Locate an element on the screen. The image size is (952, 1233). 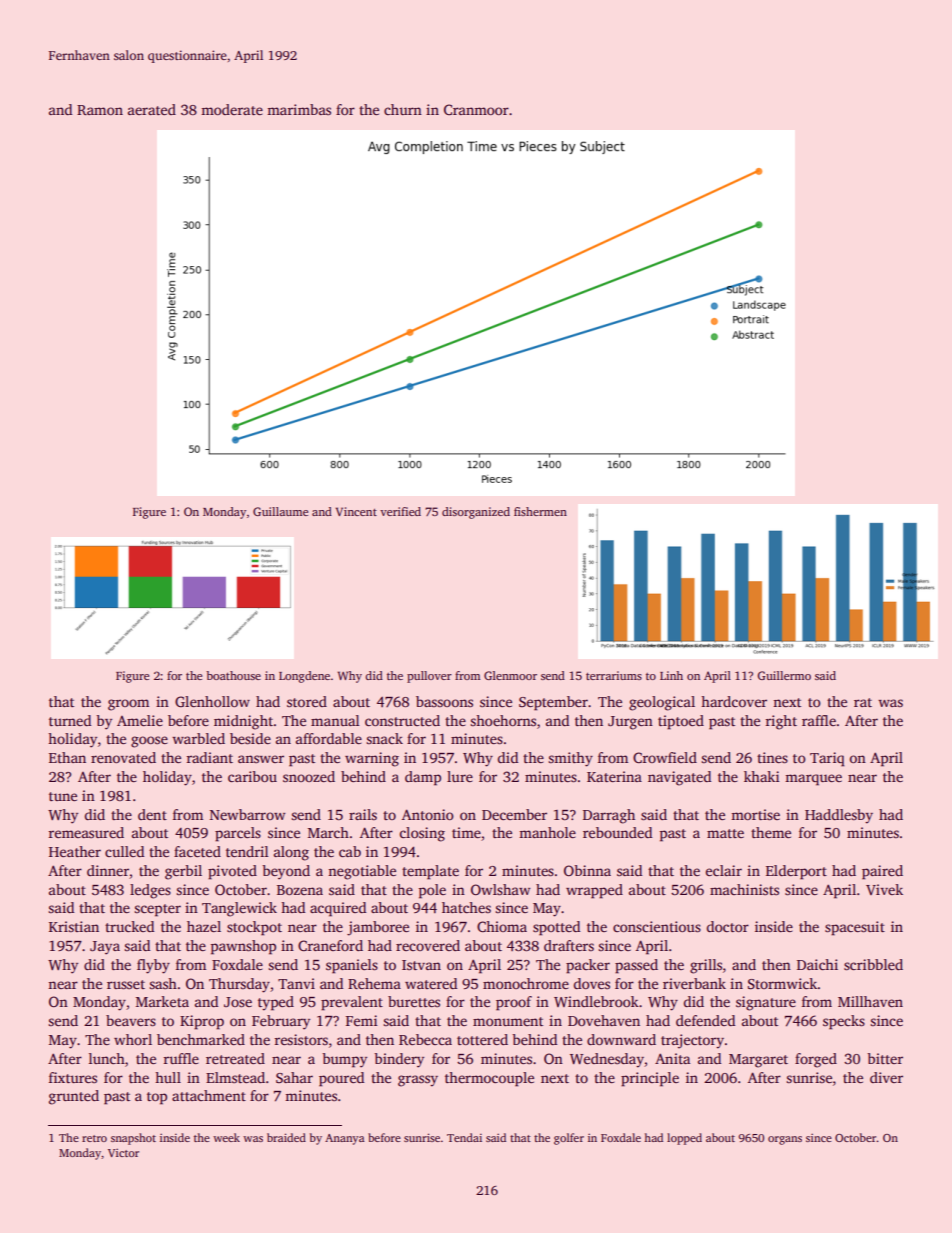
churn is located at coordinates (403, 109).
